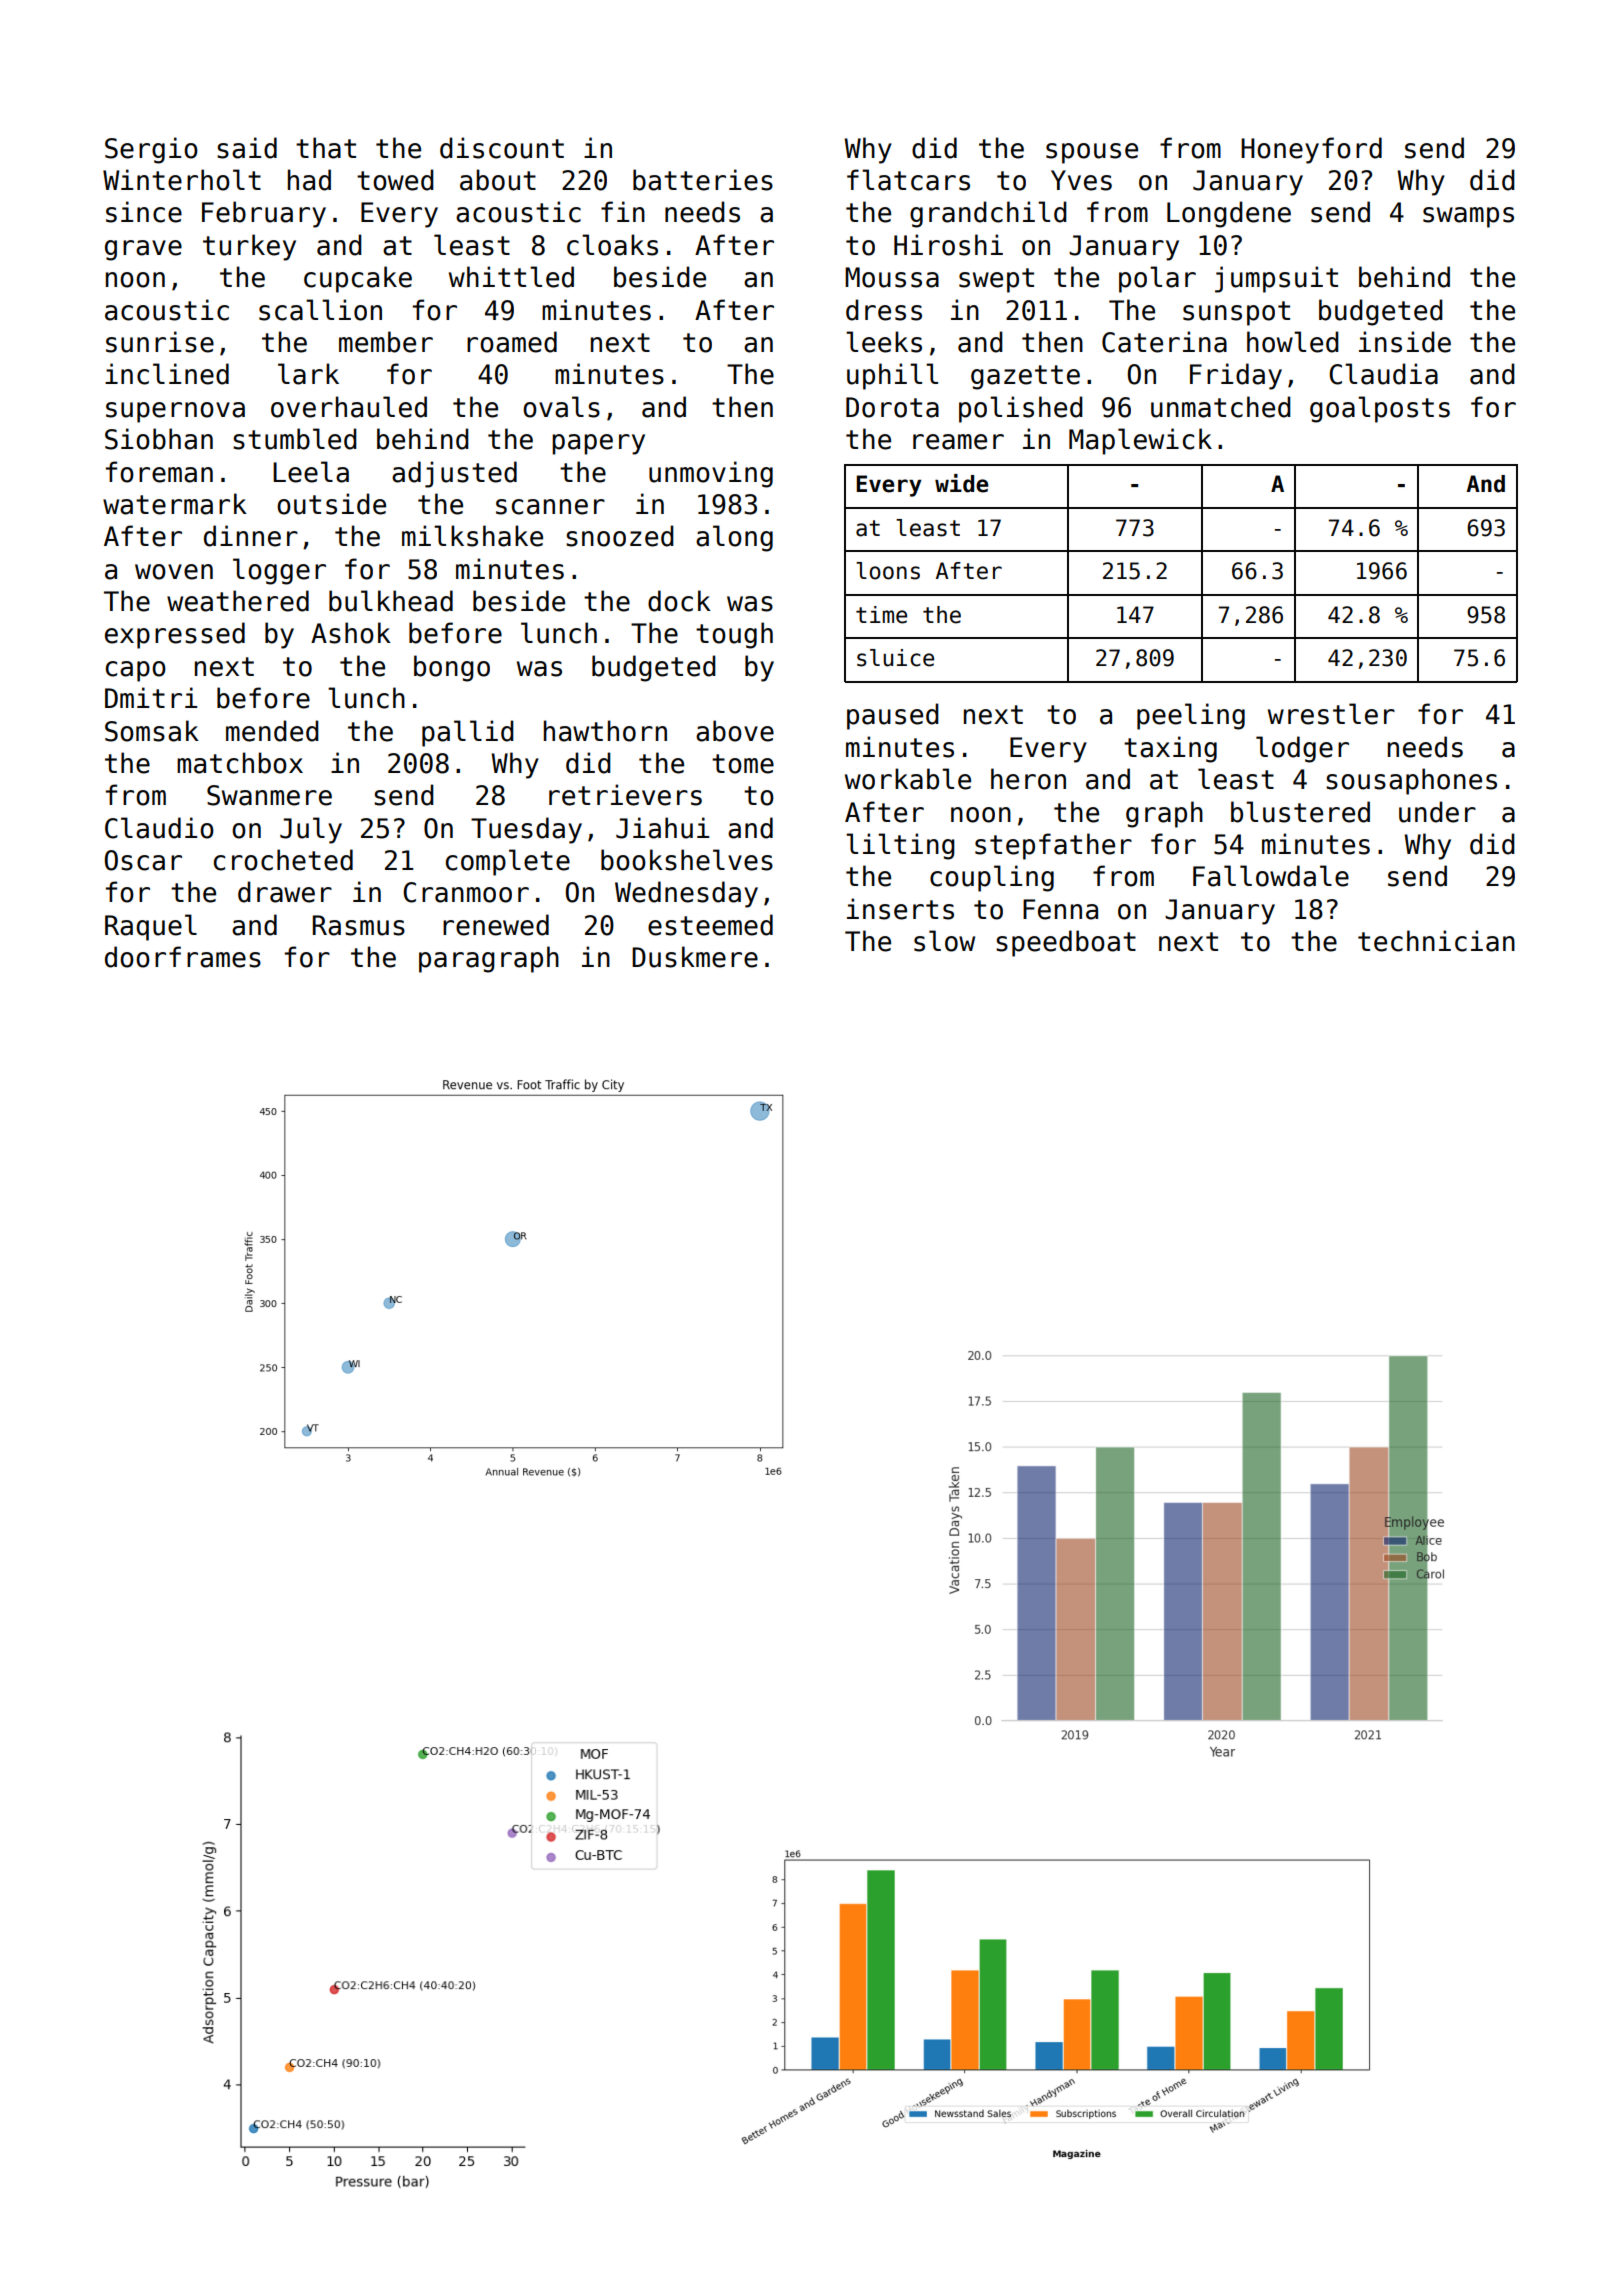 The image size is (1620, 2292). I want to click on Maplewick, so click(1140, 441).
